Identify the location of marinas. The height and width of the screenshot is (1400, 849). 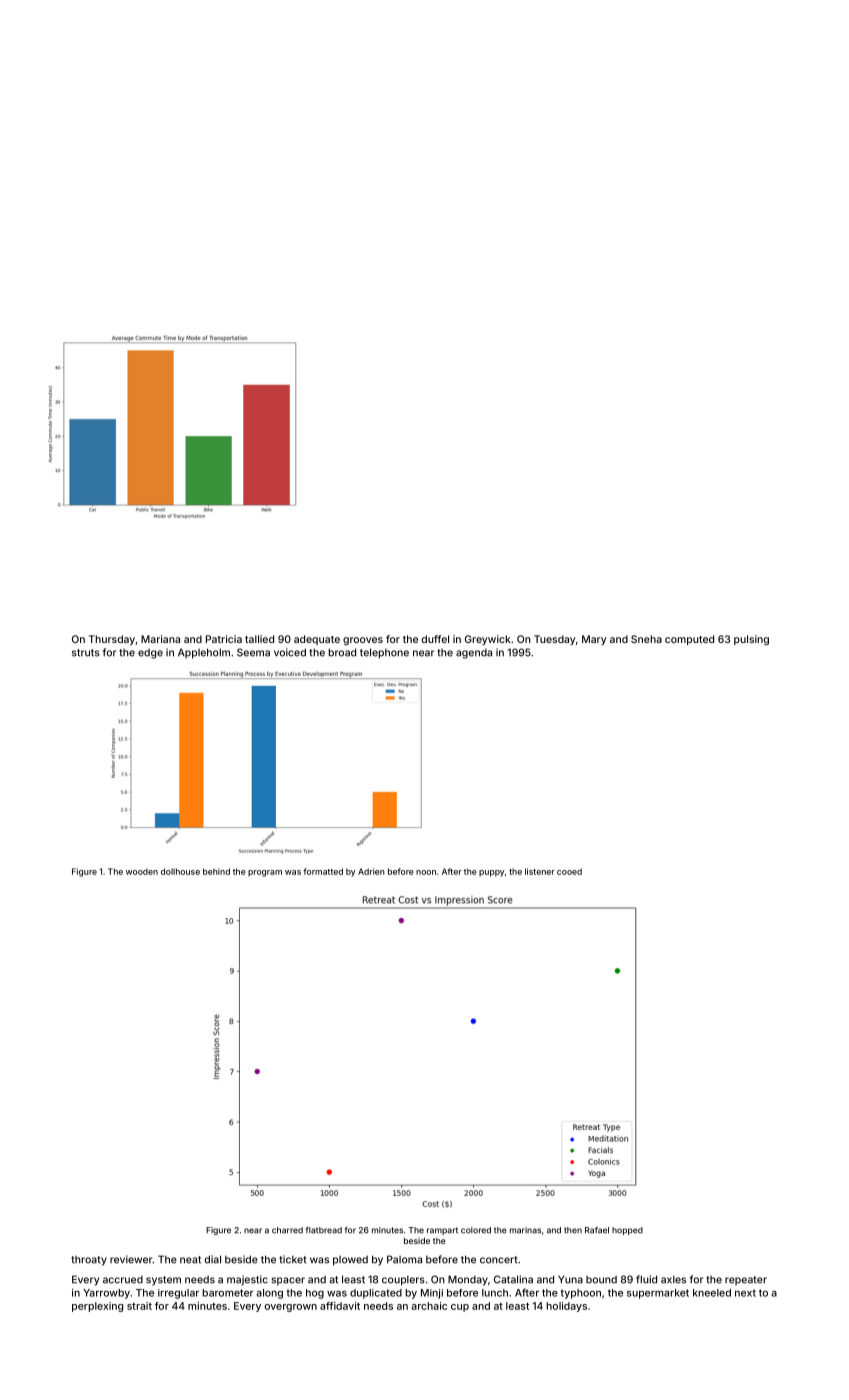
(525, 1230).
